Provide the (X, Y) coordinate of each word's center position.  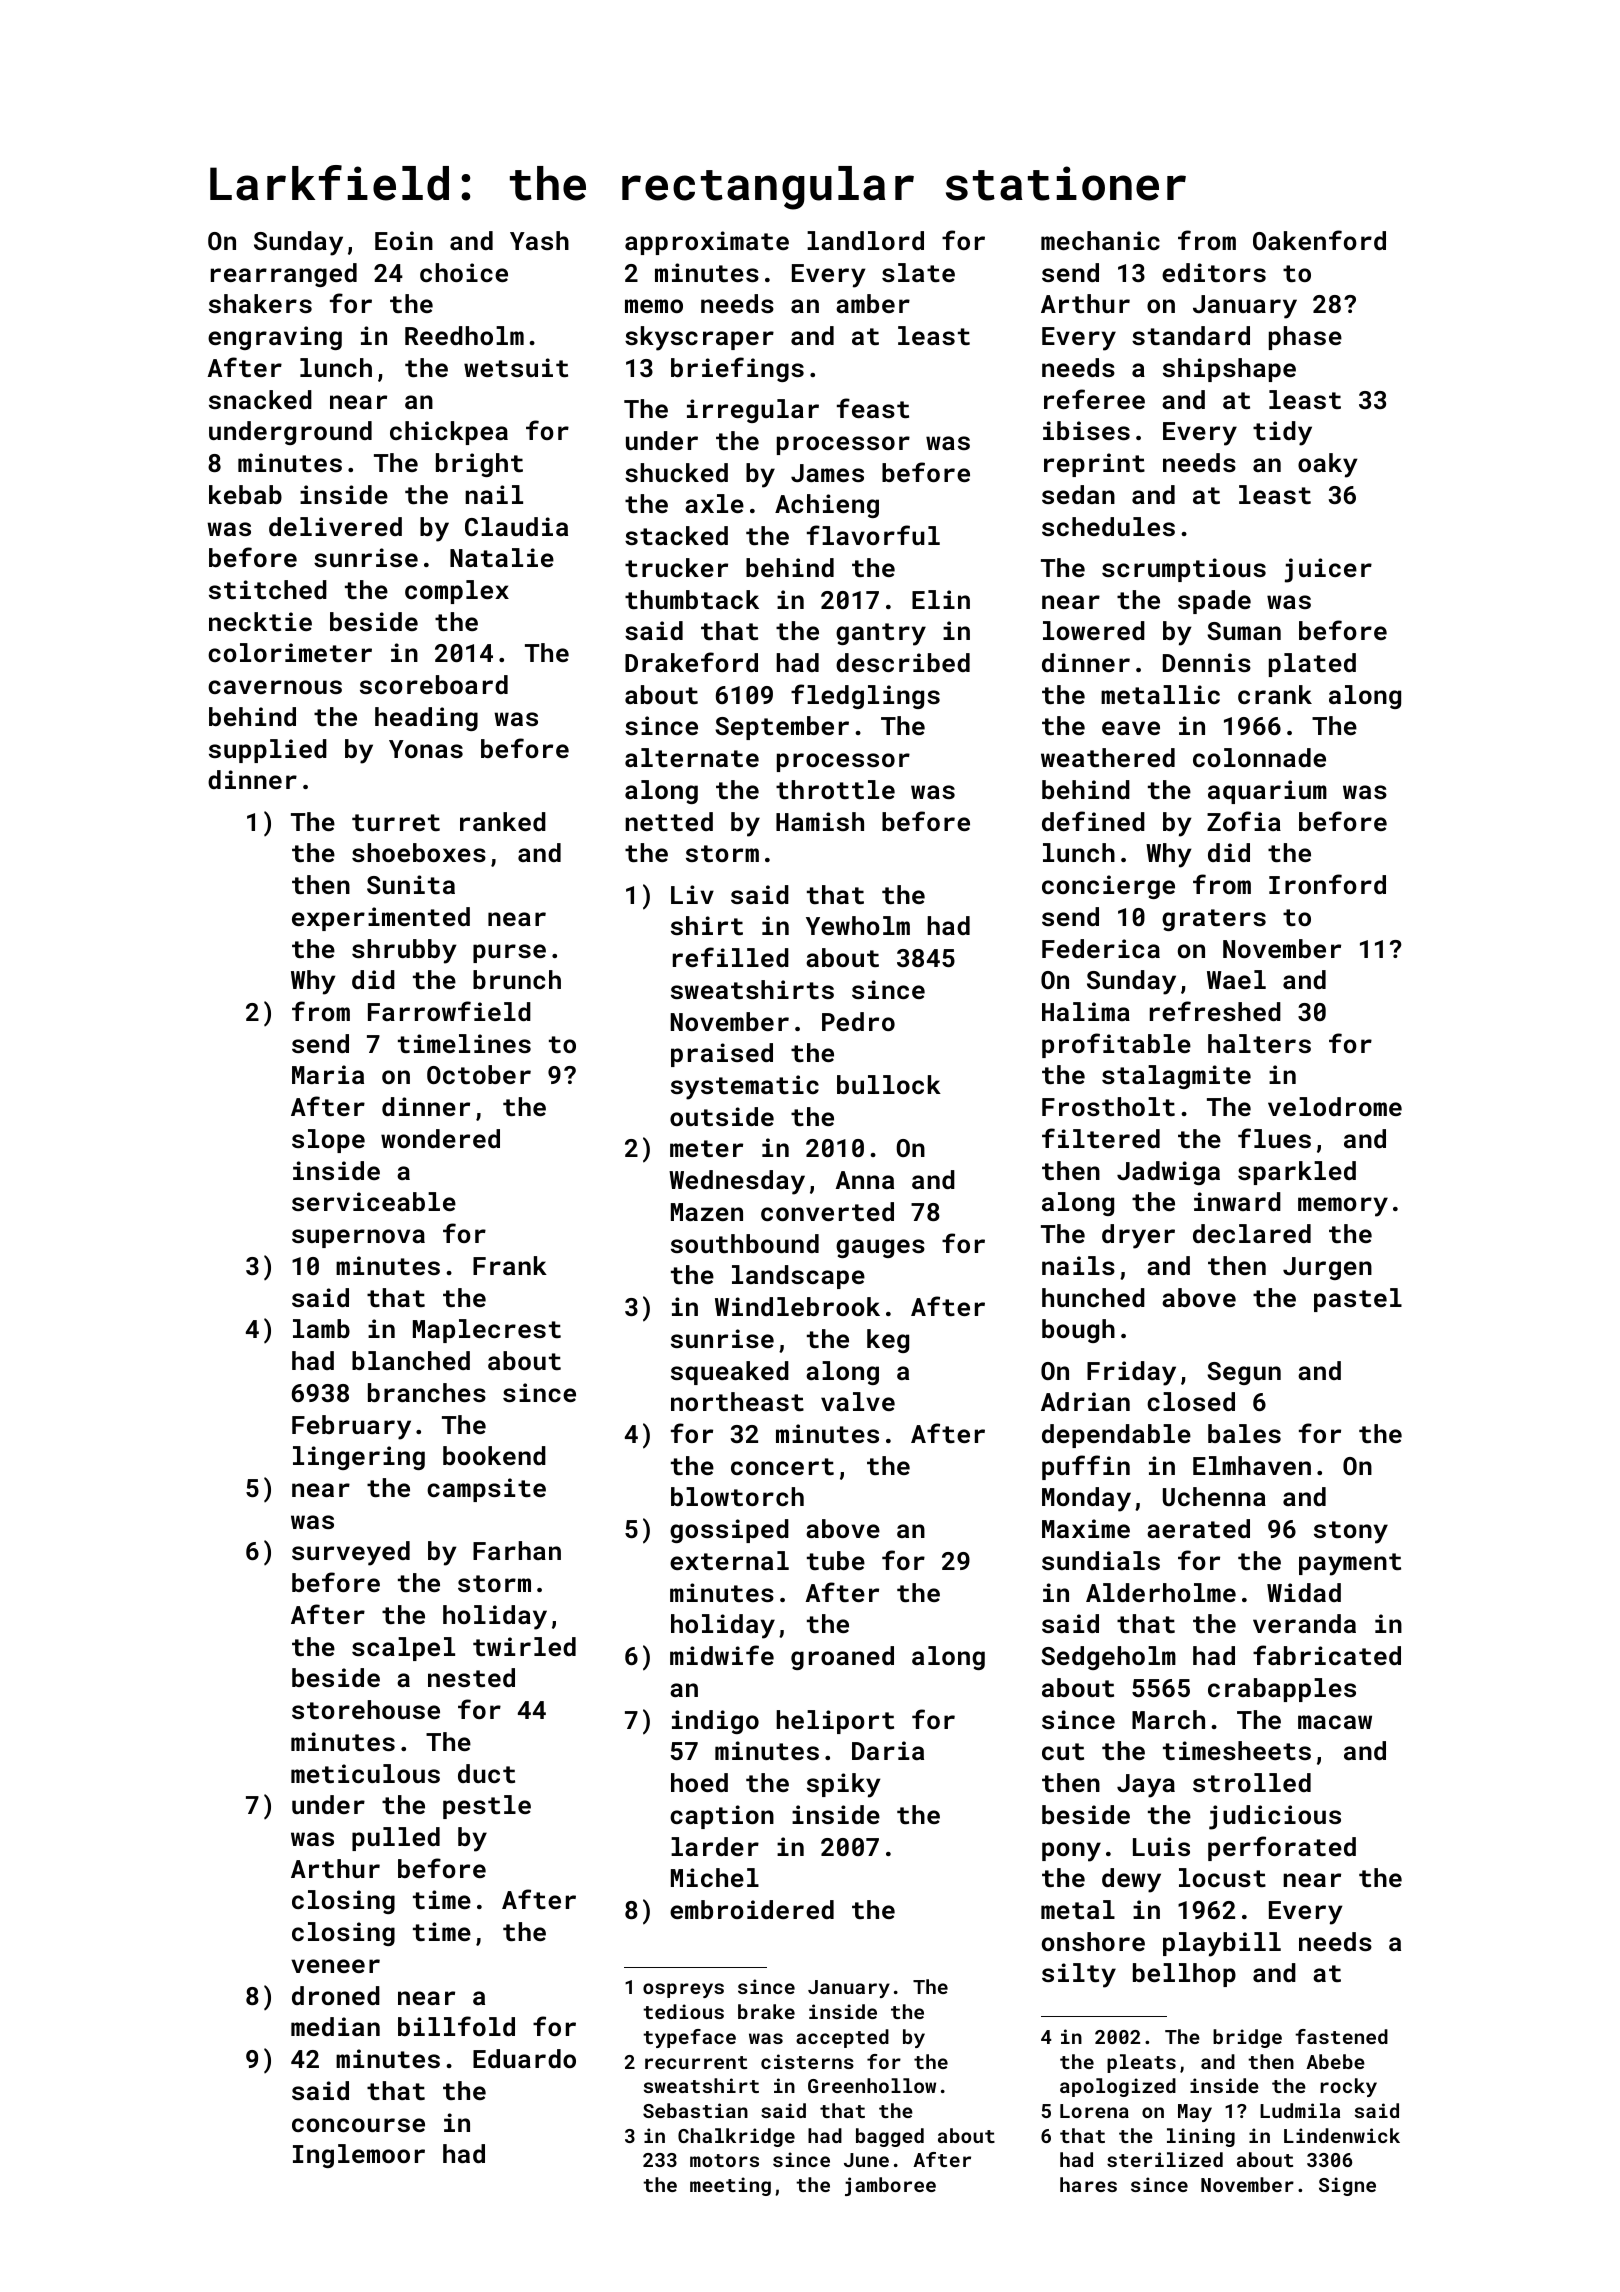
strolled (1252, 1782)
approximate (707, 243)
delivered (335, 526)
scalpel (403, 1649)
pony (1071, 1852)
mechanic (1100, 240)
